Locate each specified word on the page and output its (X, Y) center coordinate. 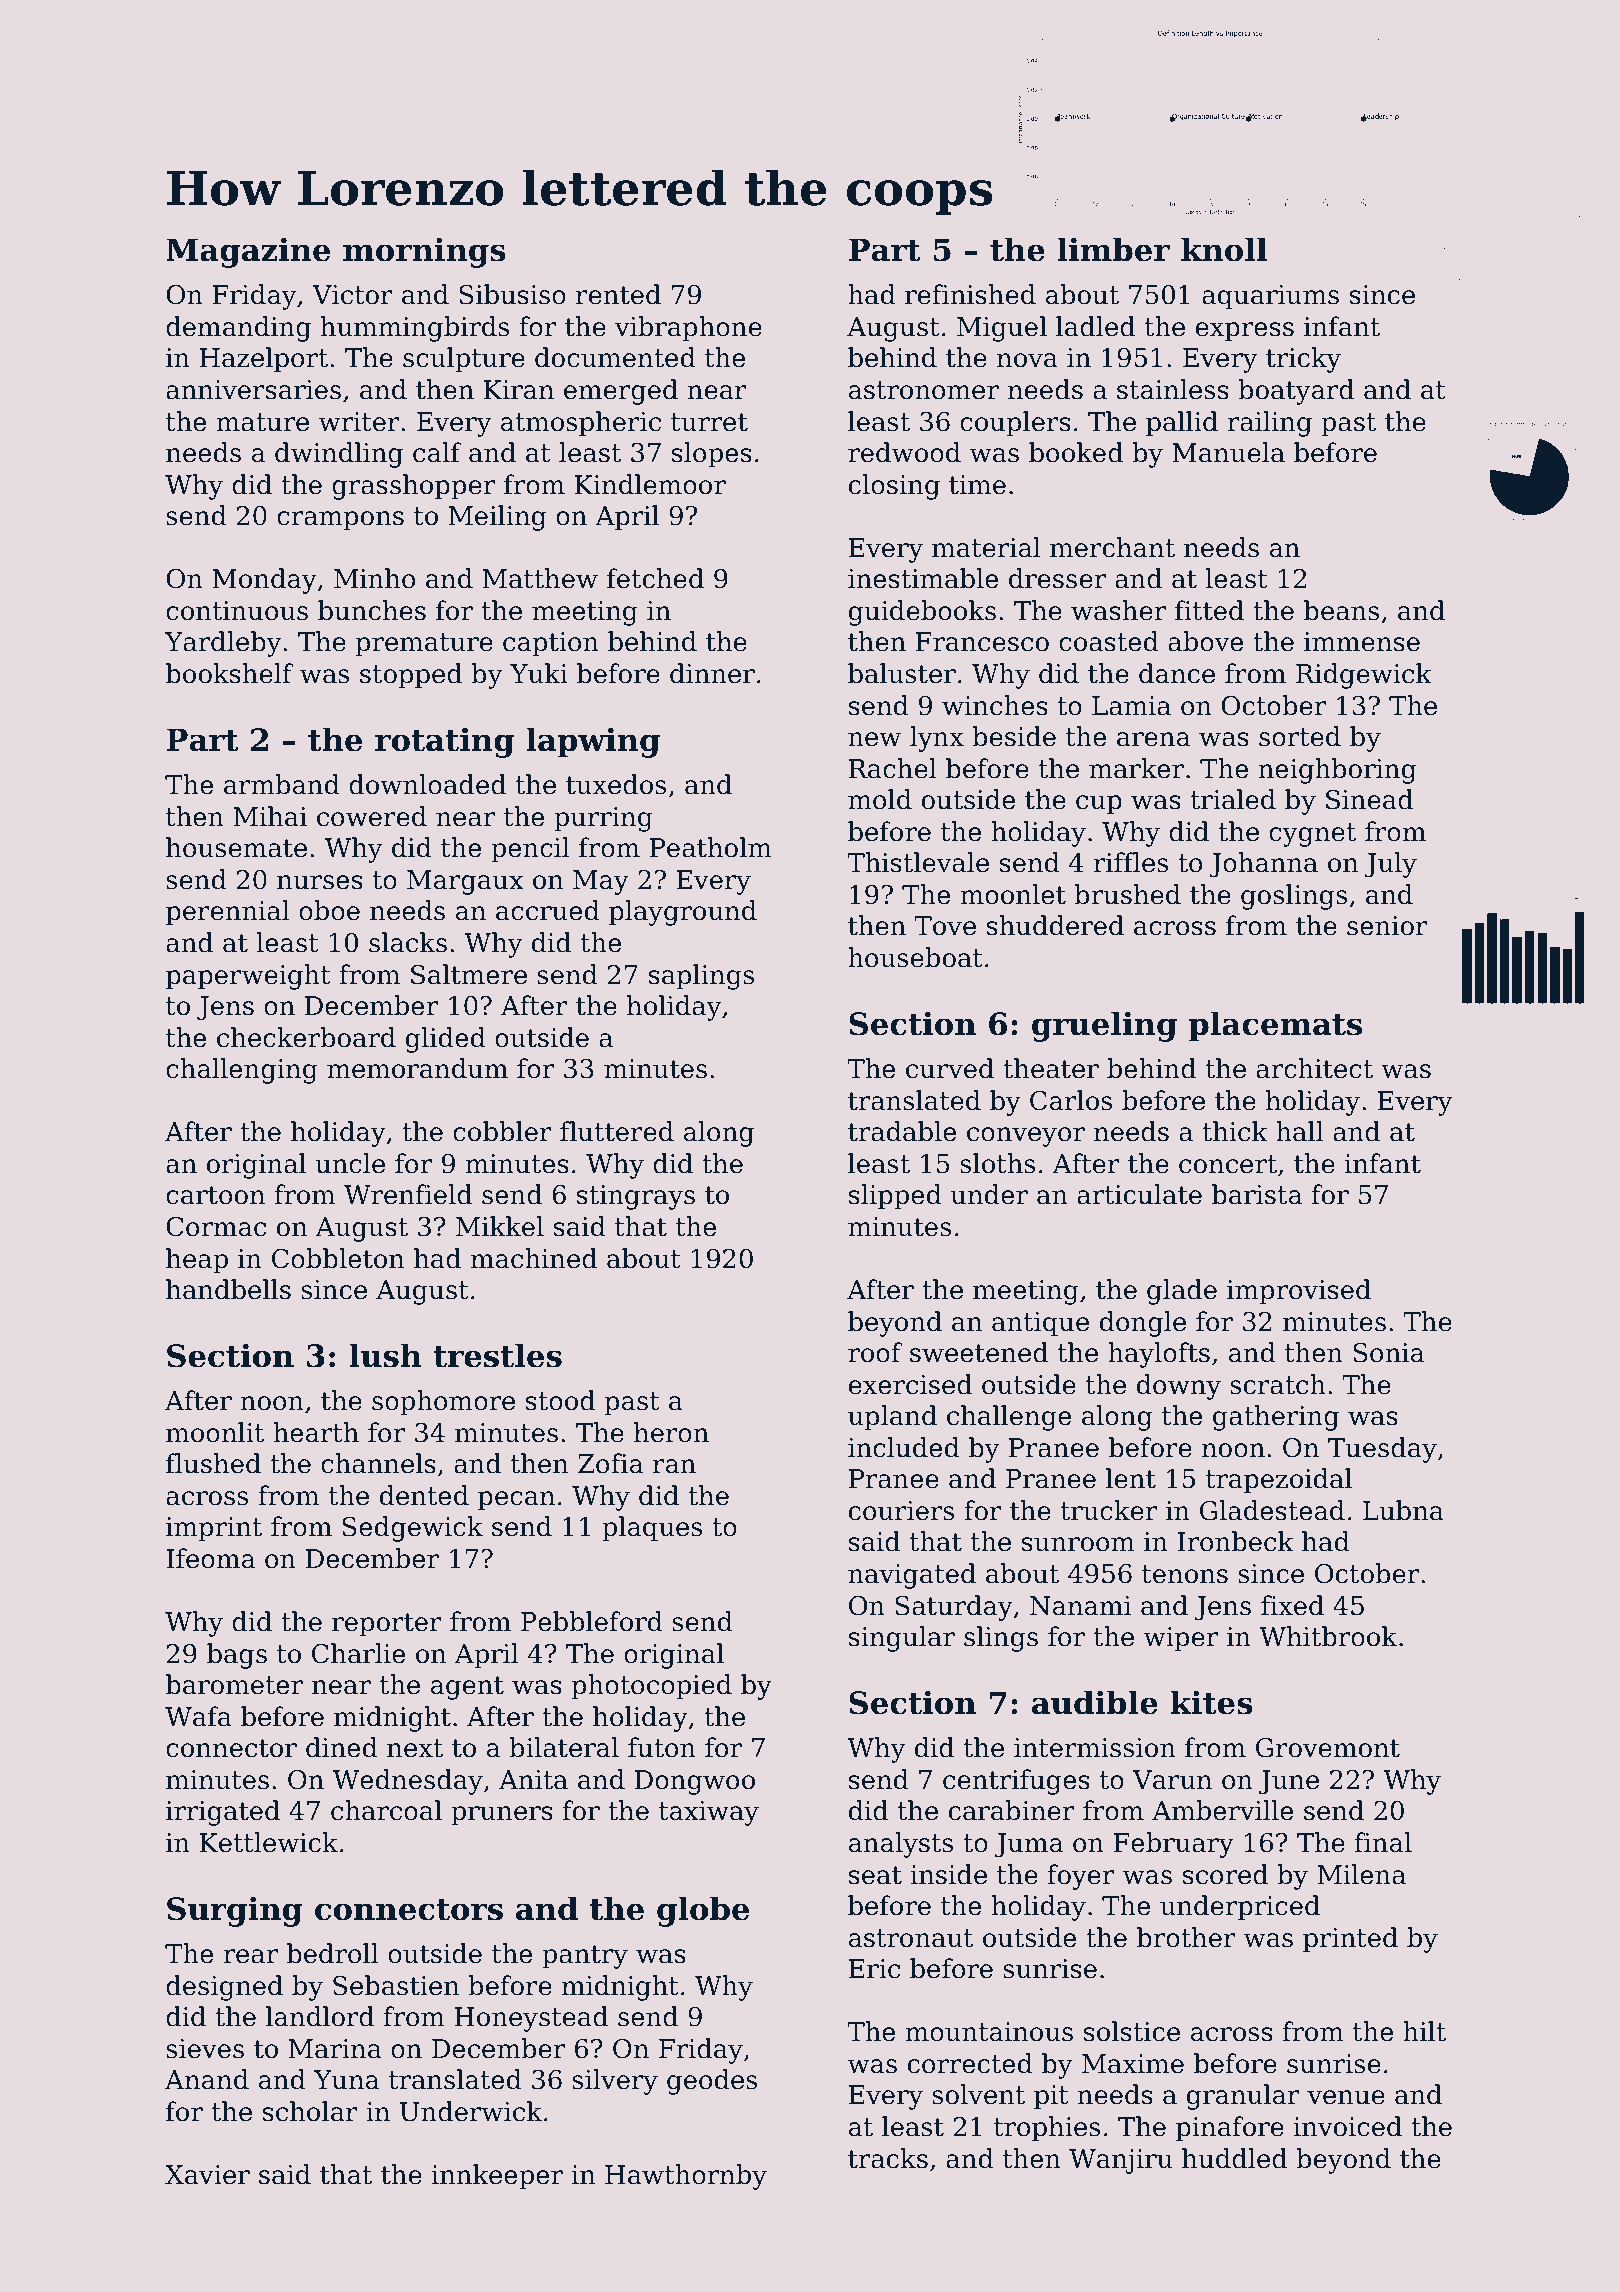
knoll (1224, 249)
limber (1113, 249)
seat (875, 1875)
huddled (1234, 2158)
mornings (424, 252)
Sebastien (396, 1985)
